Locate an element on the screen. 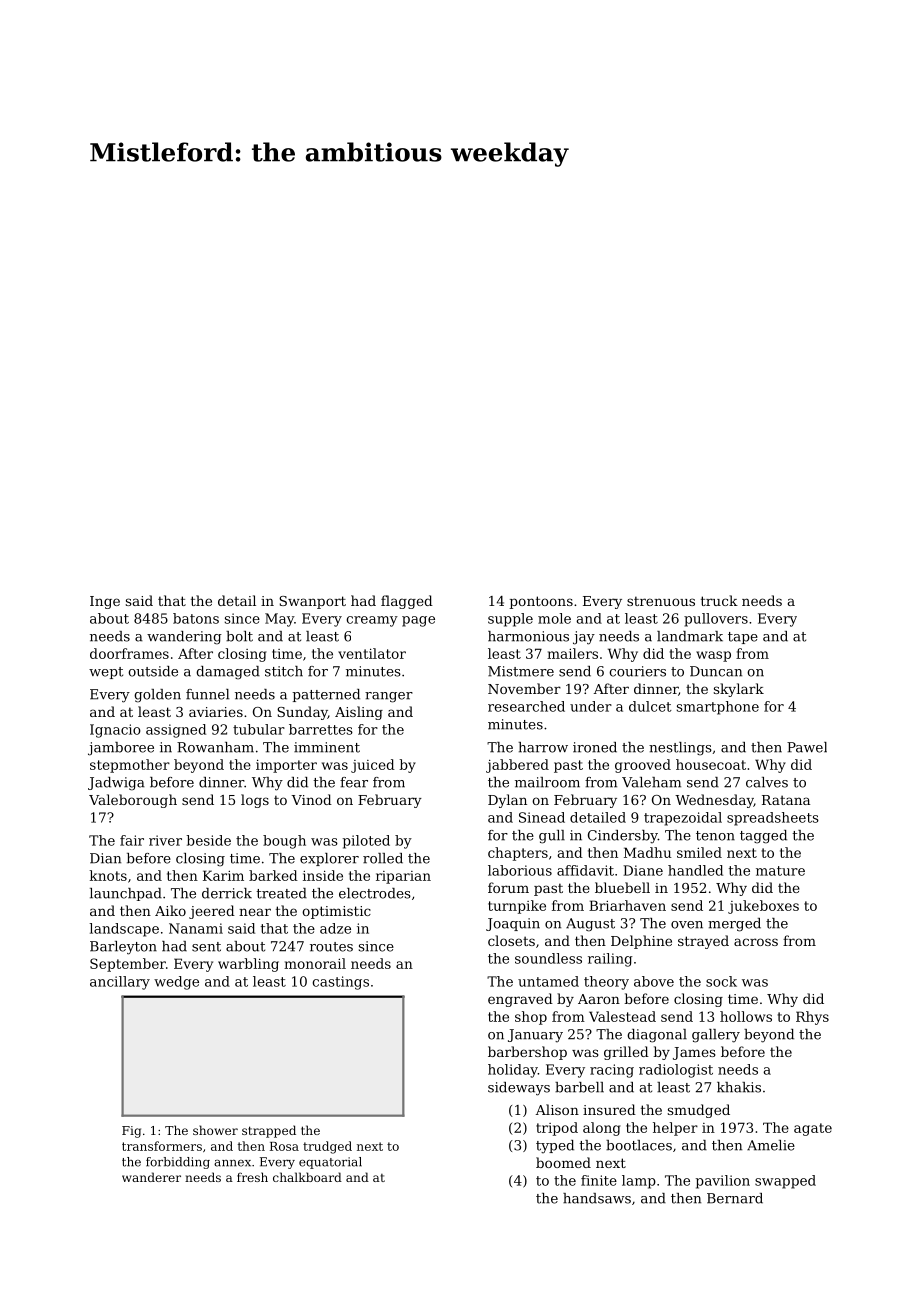 This screenshot has height=1311, width=924. wasp is located at coordinates (713, 656).
